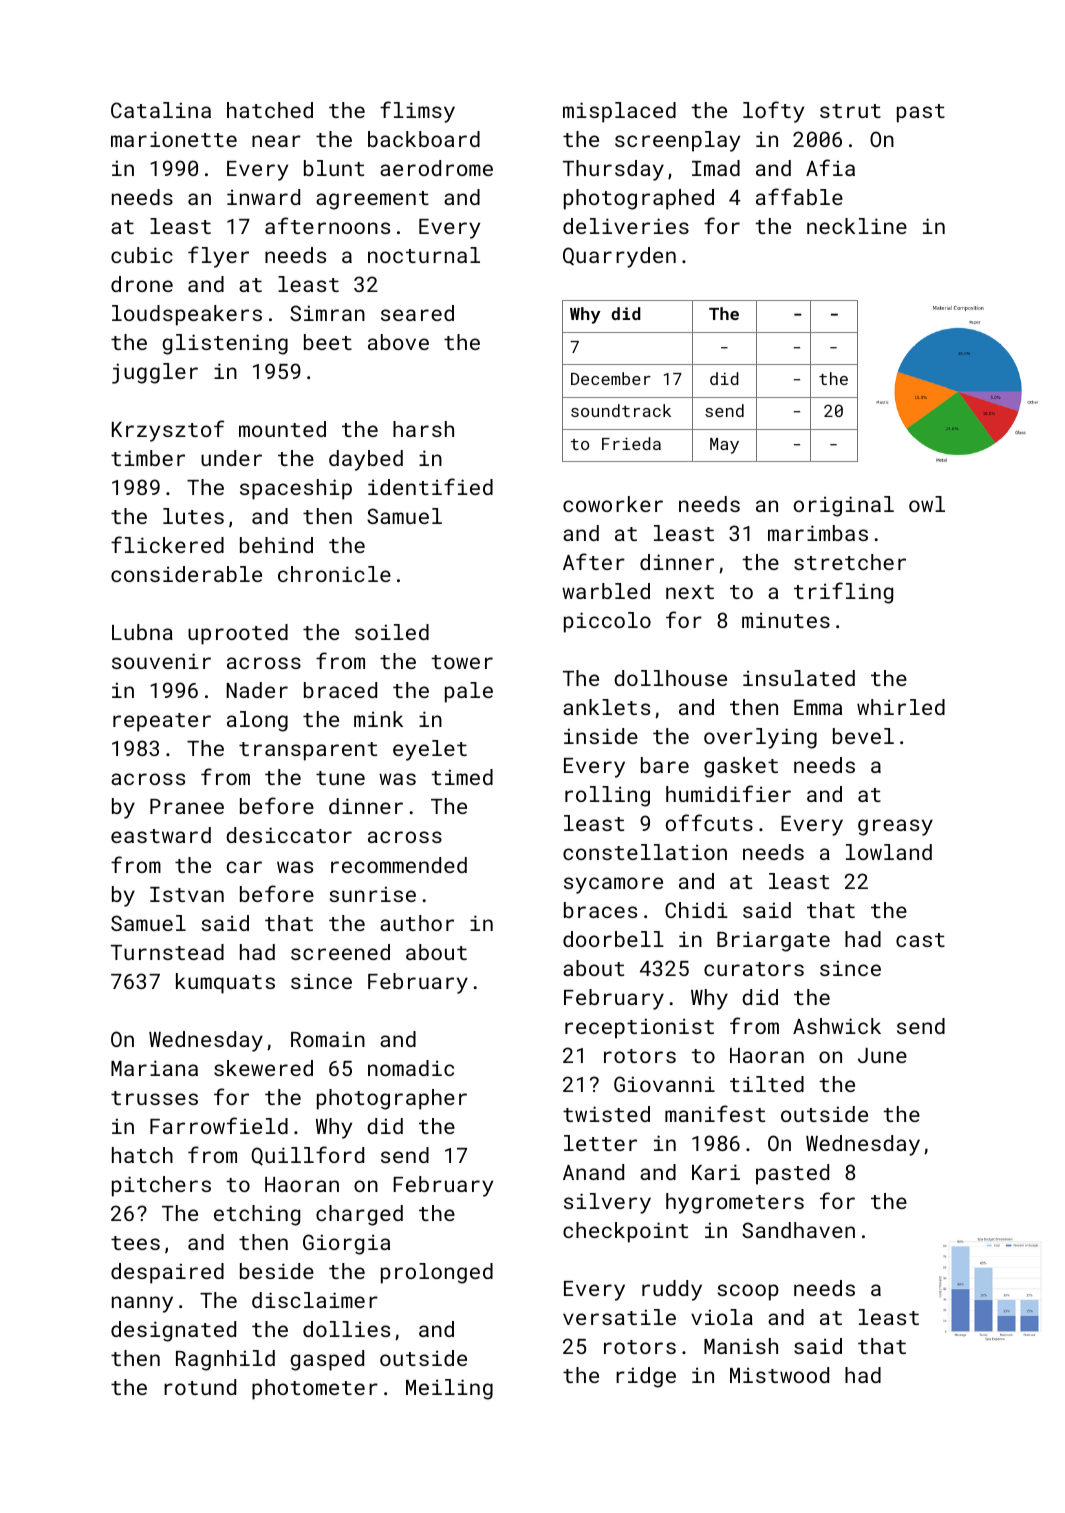  I want to click on tilted, so click(767, 1084).
